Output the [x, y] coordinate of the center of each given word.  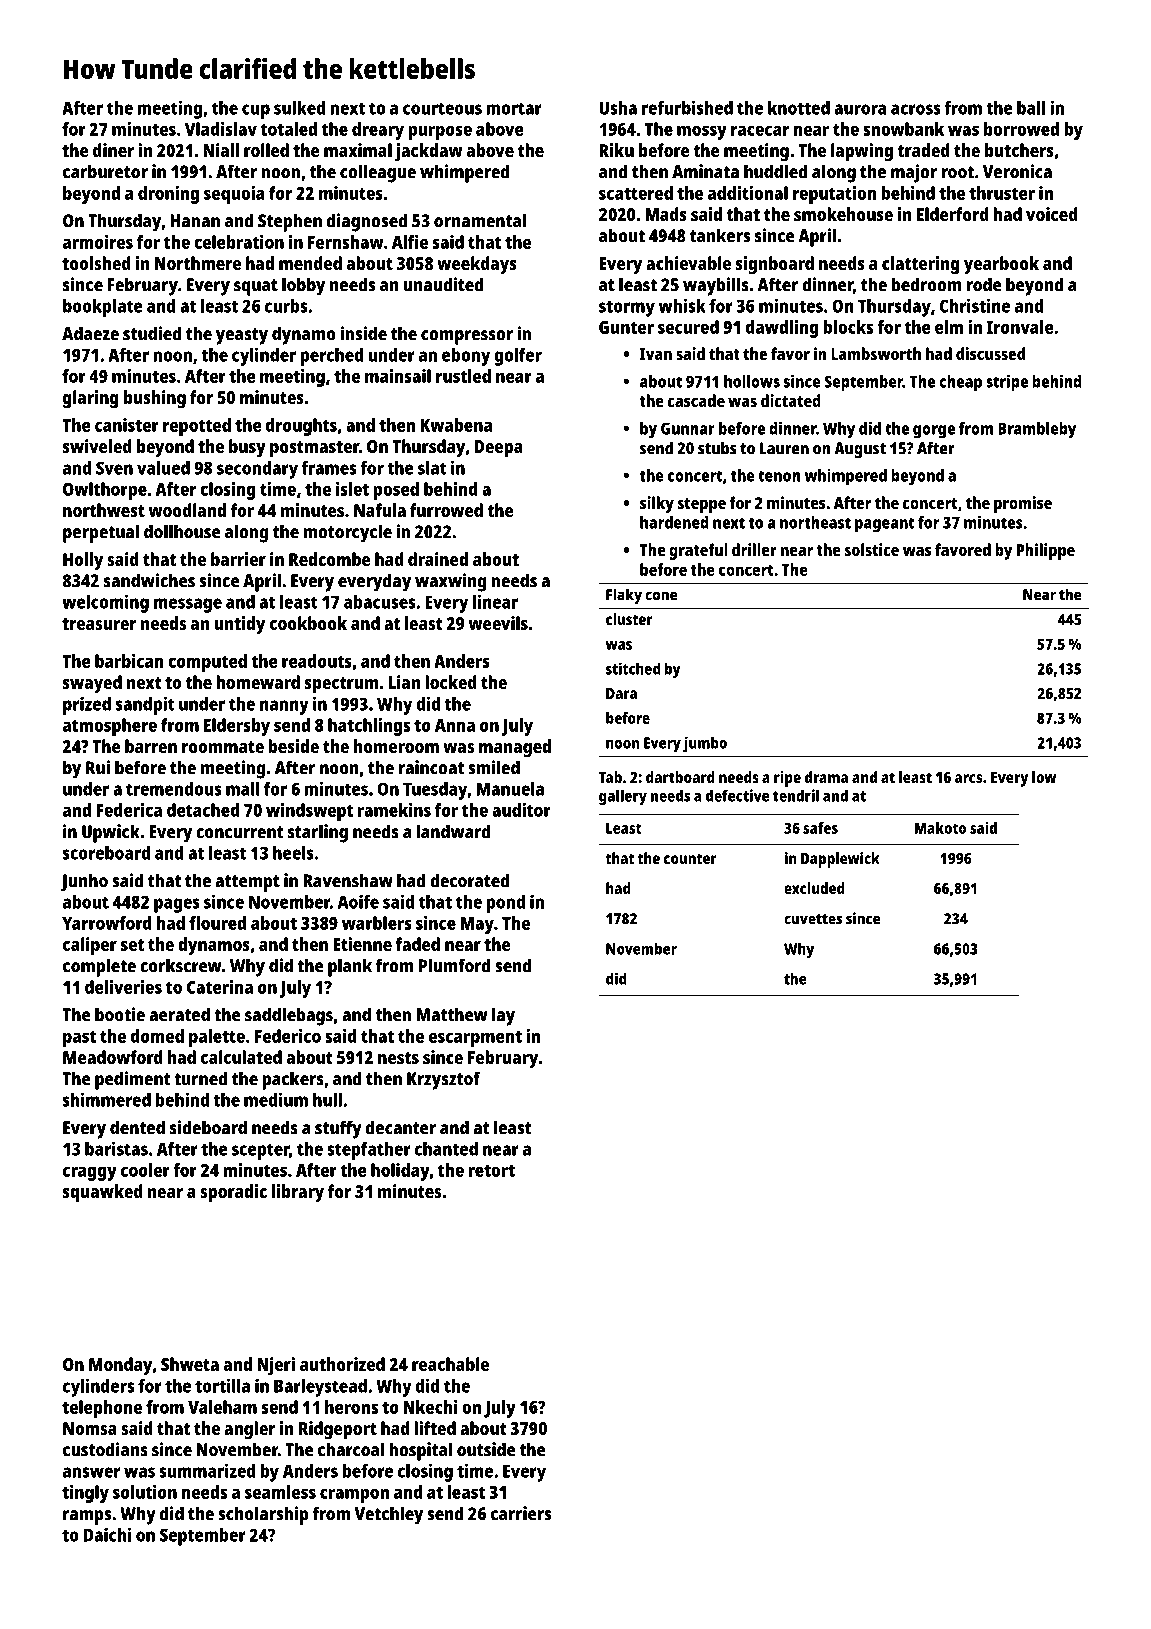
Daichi [107, 1534]
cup [256, 111]
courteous [442, 108]
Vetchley [389, 1515]
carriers [521, 1513]
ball [1031, 108]
